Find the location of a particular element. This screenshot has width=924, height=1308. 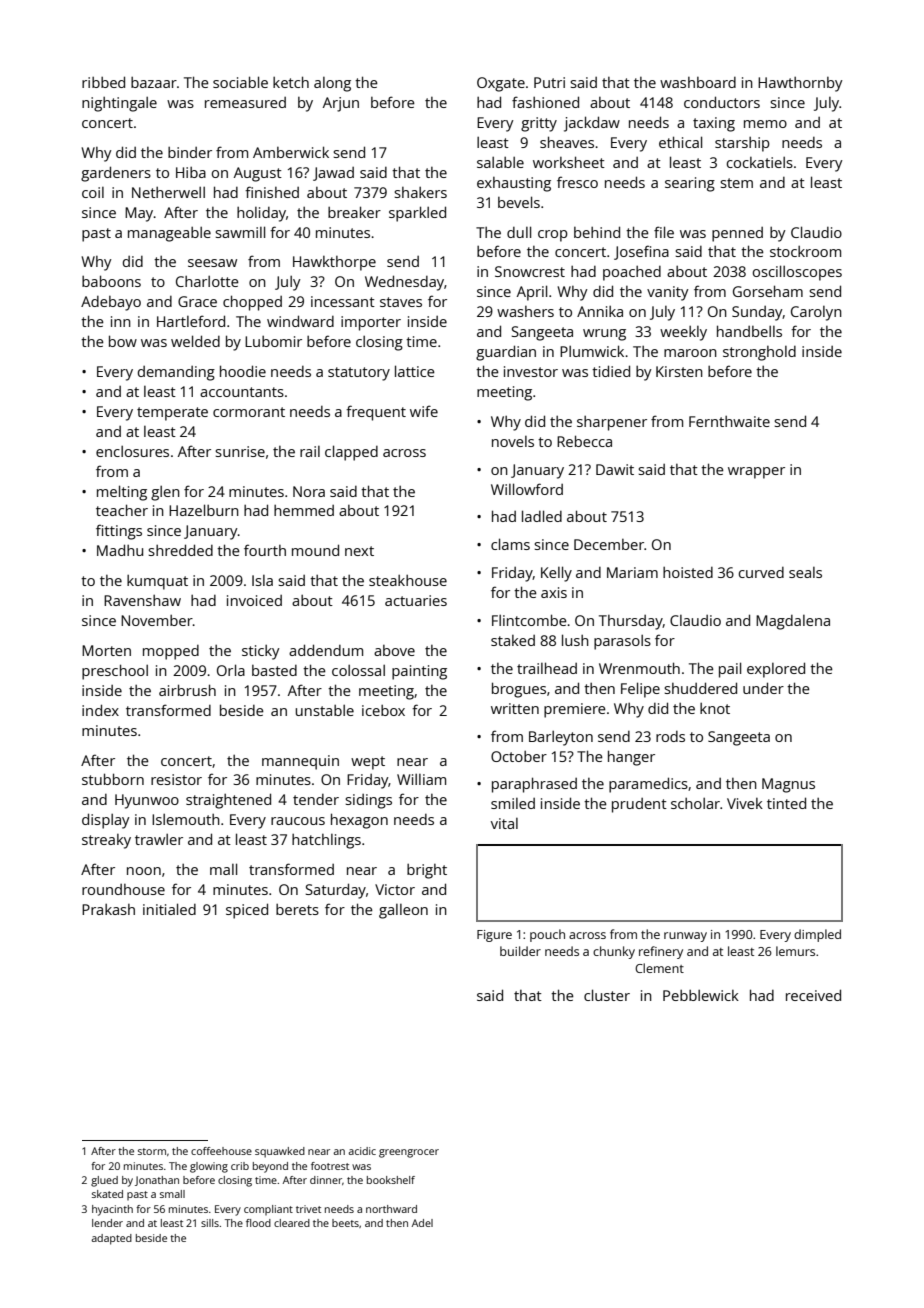

sills is located at coordinates (210, 1223).
